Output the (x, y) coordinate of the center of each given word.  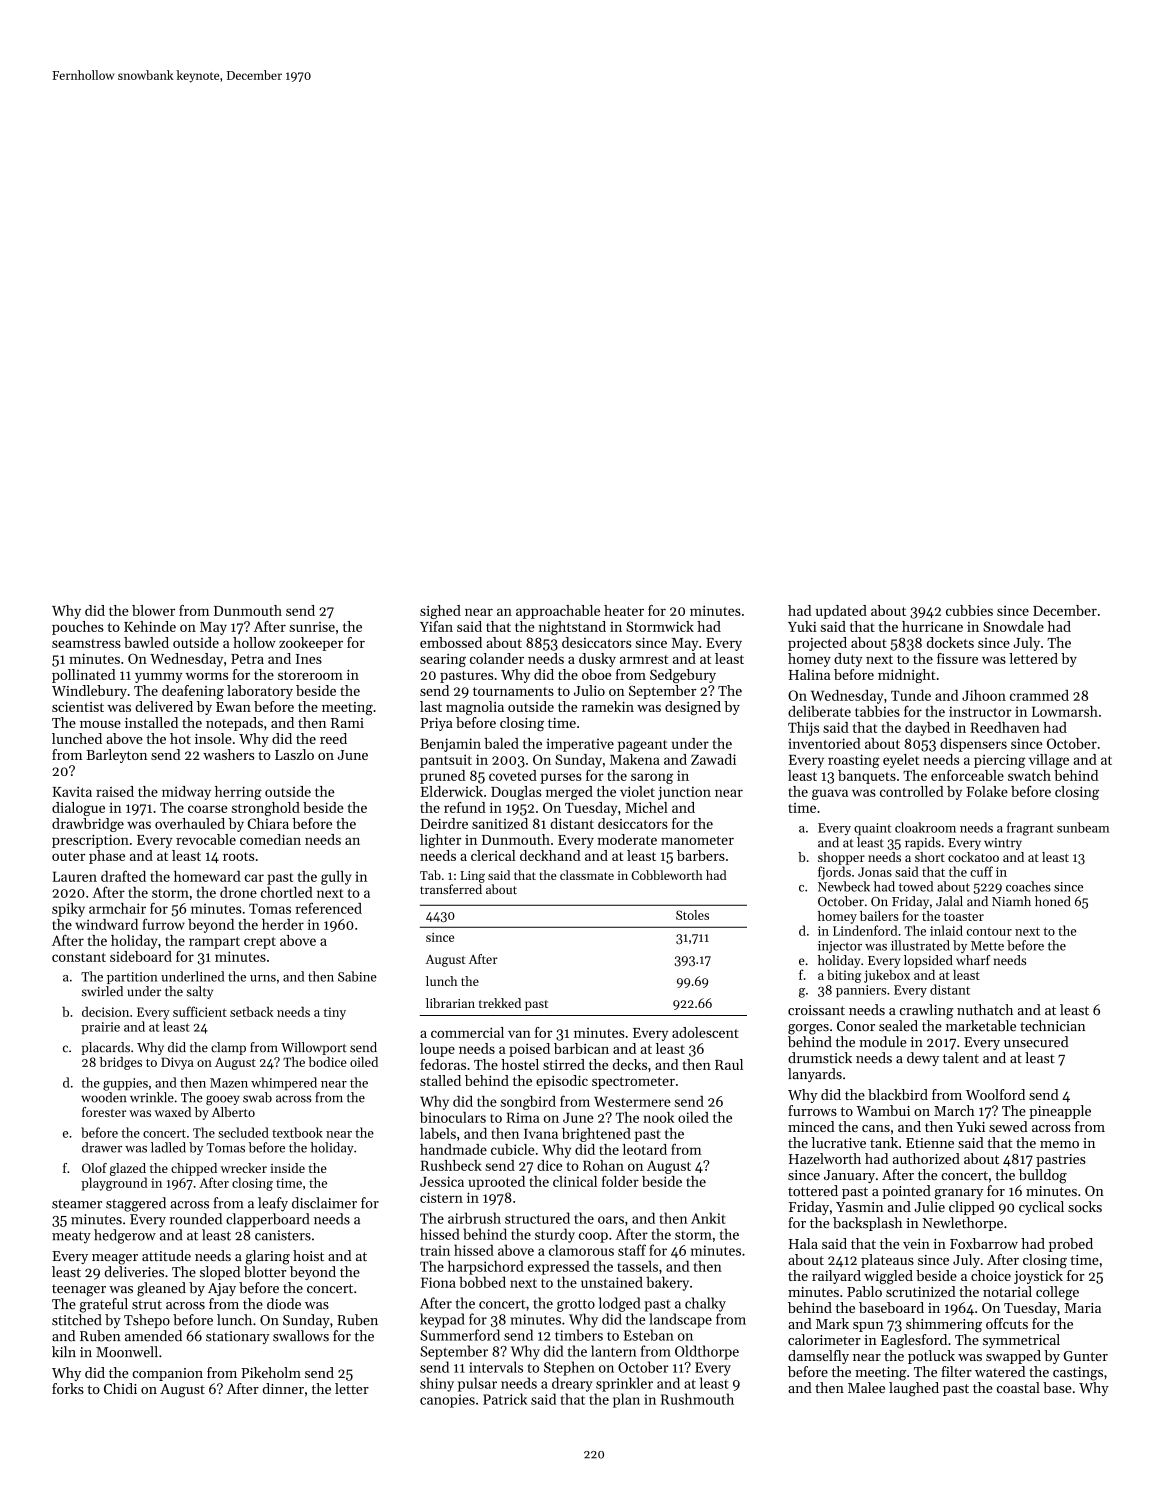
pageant (642, 746)
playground (114, 1184)
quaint (872, 829)
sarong (652, 778)
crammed (1039, 695)
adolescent (705, 1032)
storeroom (310, 675)
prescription (90, 841)
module (883, 1042)
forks (68, 1388)
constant (79, 957)
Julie (930, 1206)
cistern (441, 1197)
